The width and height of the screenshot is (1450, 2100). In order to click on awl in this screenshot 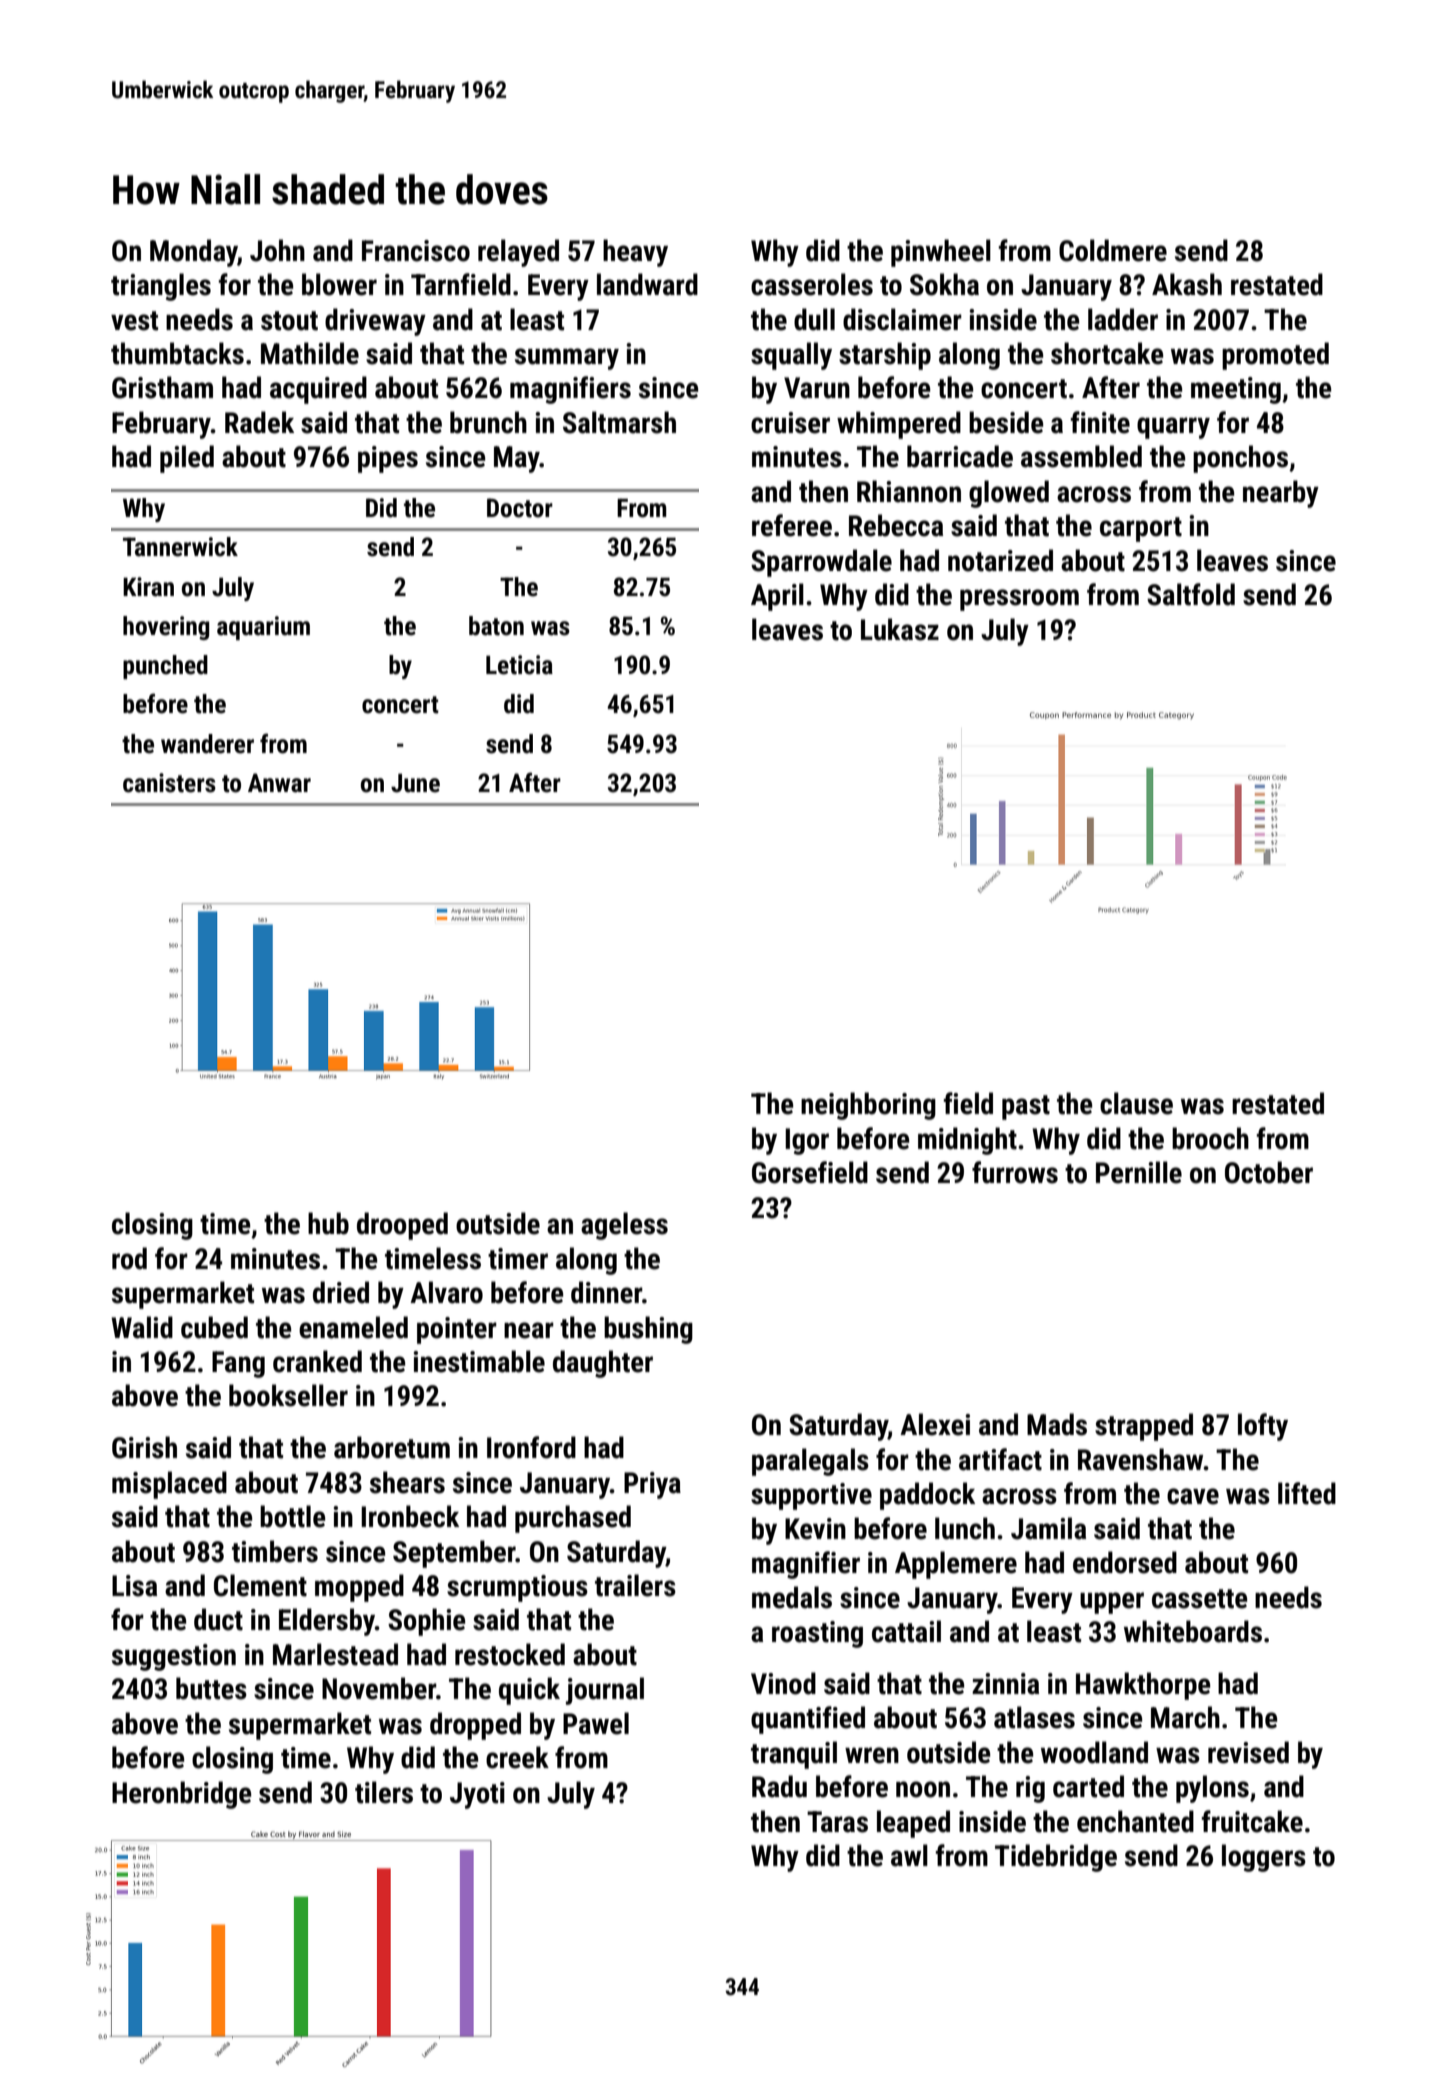, I will do `click(909, 1855)`.
